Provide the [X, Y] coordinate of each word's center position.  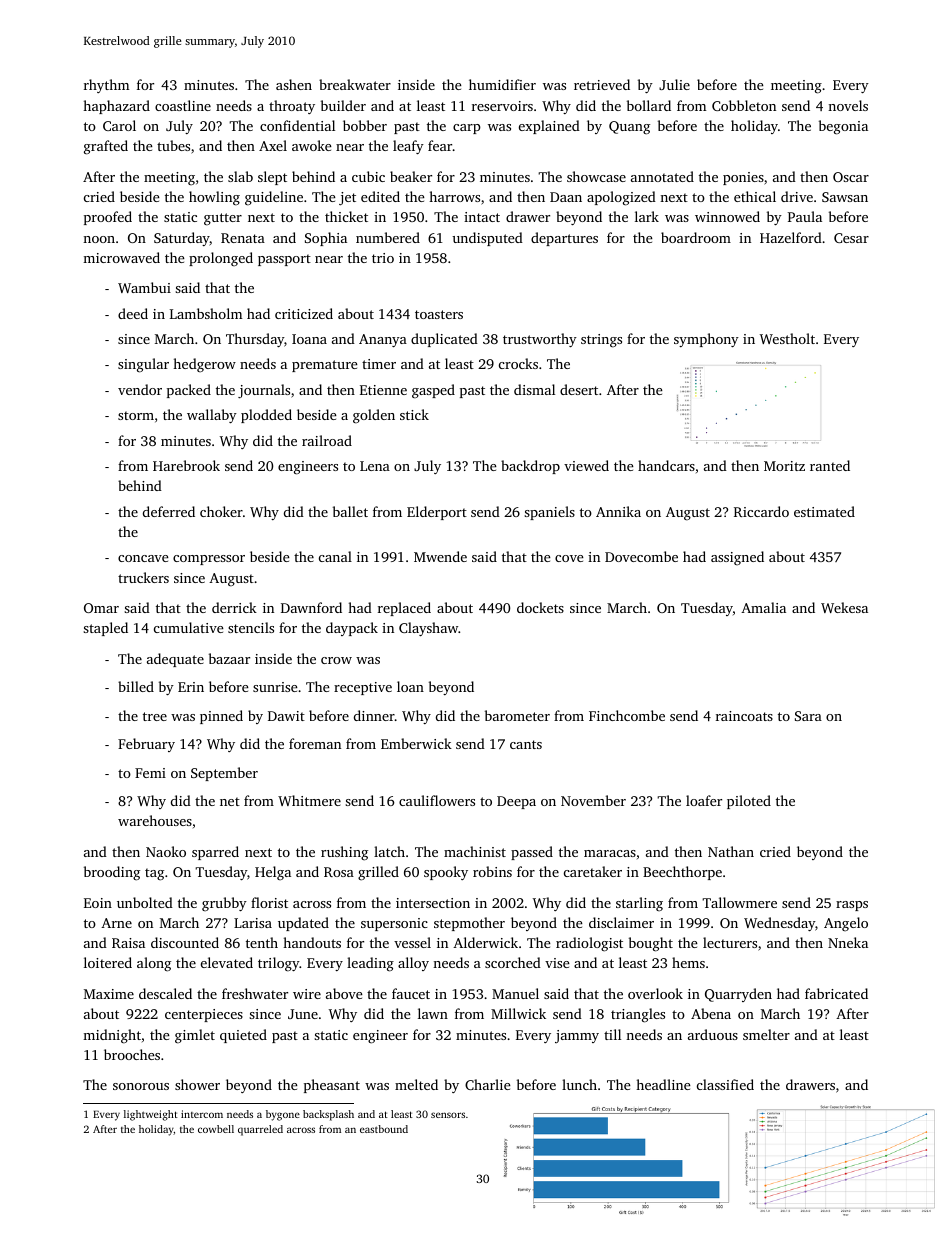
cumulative [189, 627]
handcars [666, 465]
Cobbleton [744, 105]
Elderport [437, 513]
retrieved [602, 84]
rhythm [106, 86]
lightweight [151, 1115]
